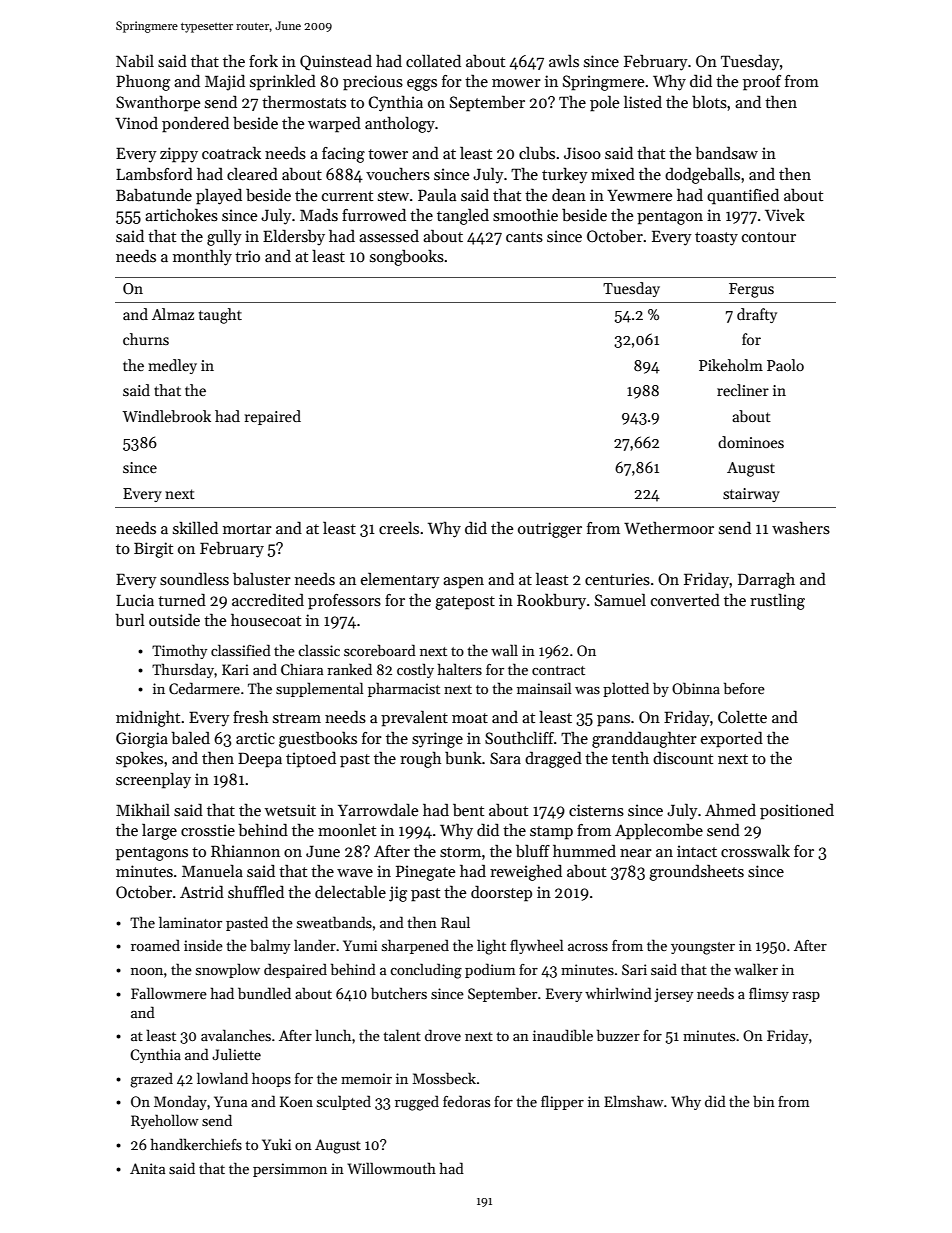  Describe the element at coordinates (634, 1101) in the page. I see `Elmshaw` at that location.
